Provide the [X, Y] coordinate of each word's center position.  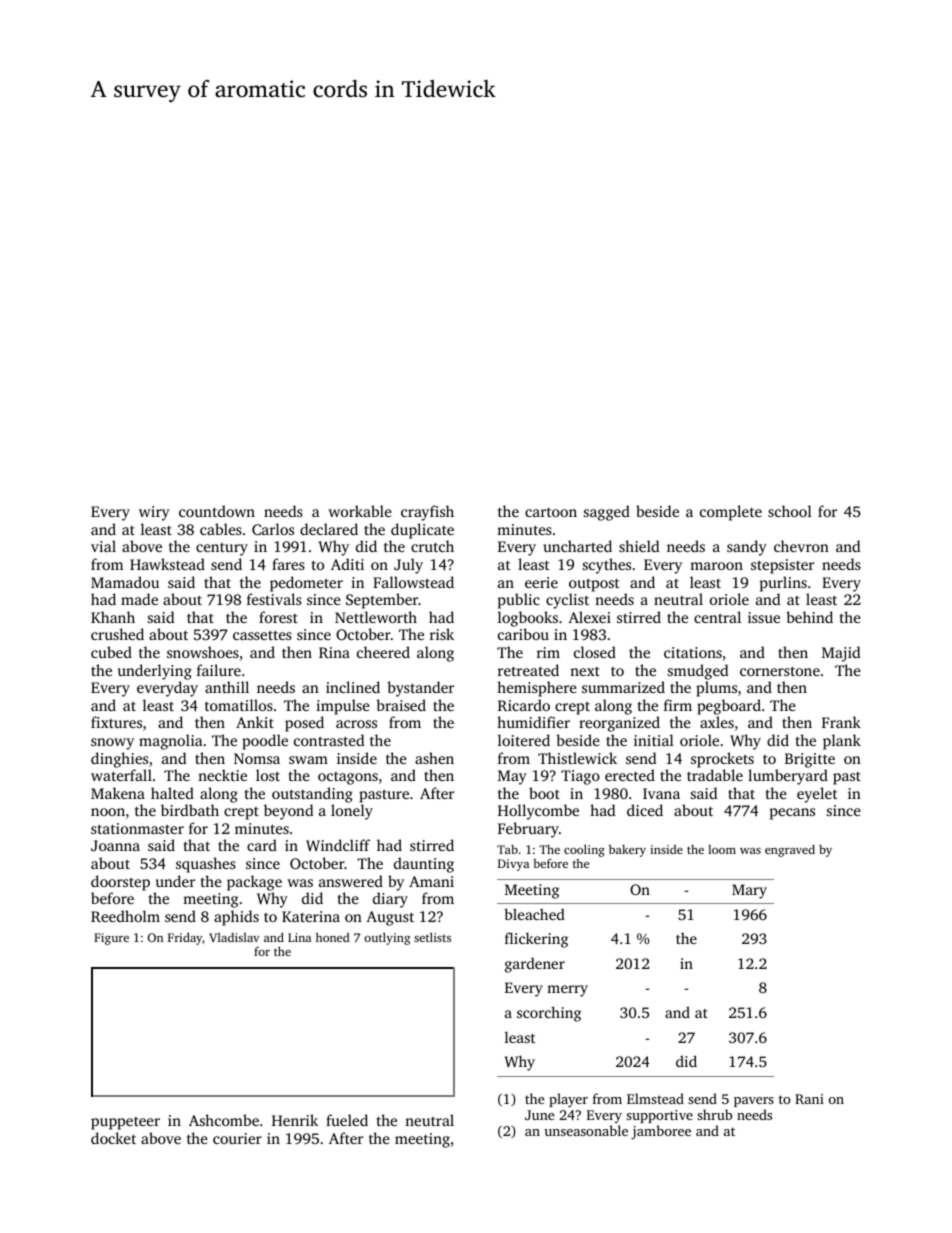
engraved [790, 851]
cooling [584, 850]
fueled [347, 1120]
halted [172, 793]
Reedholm [125, 916]
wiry [154, 513]
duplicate [422, 531]
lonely [352, 812]
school [790, 511]
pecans [792, 814]
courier [237, 1138]
